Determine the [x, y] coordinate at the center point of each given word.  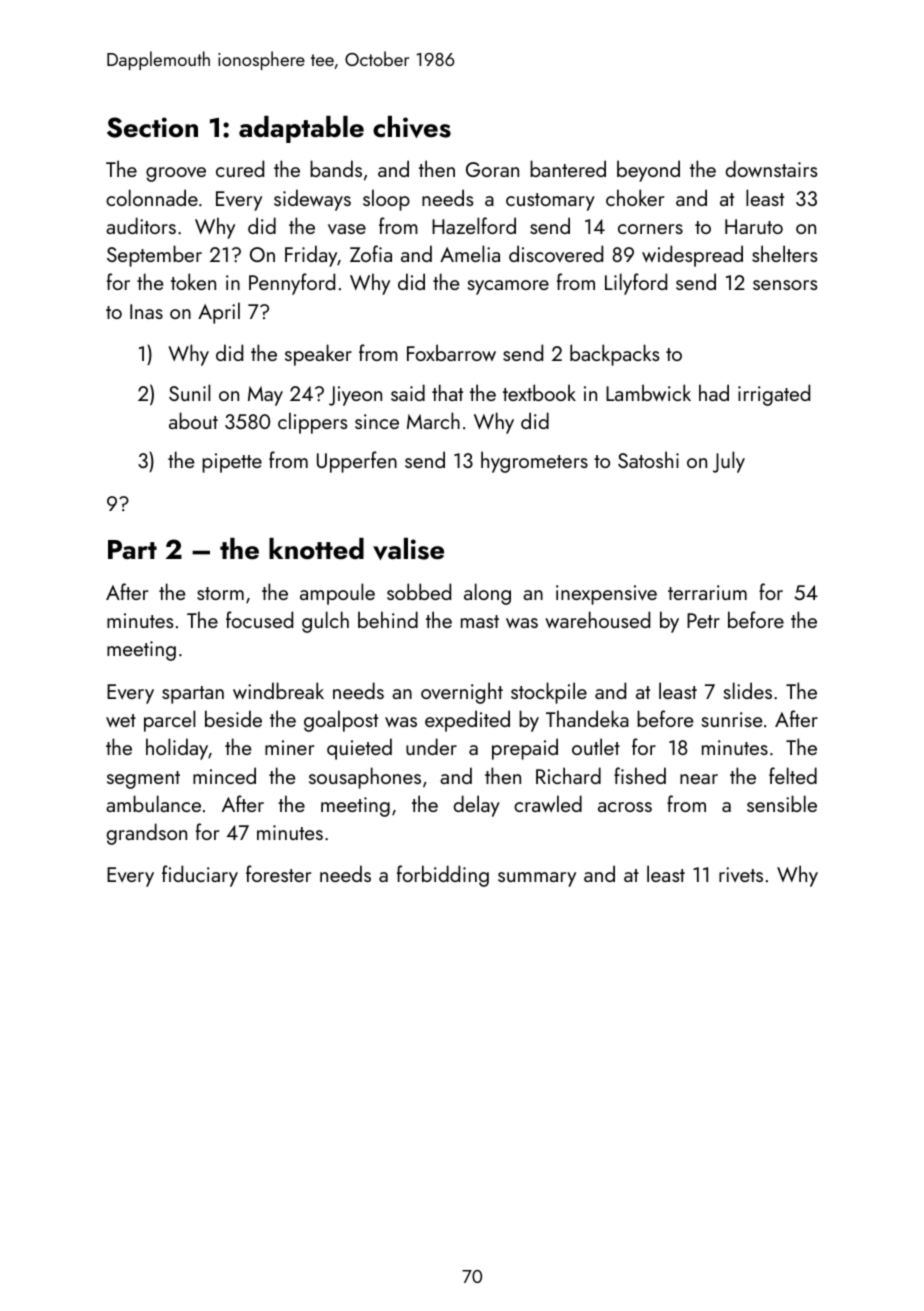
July [729, 462]
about [193, 420]
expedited [467, 721]
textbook [539, 392]
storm [220, 593]
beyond [648, 171]
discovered [556, 253]
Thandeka [587, 718]
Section [152, 127]
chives [412, 127]
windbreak [278, 690]
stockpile [549, 693]
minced [224, 775]
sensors [785, 285]
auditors [141, 225]
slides [748, 690]
